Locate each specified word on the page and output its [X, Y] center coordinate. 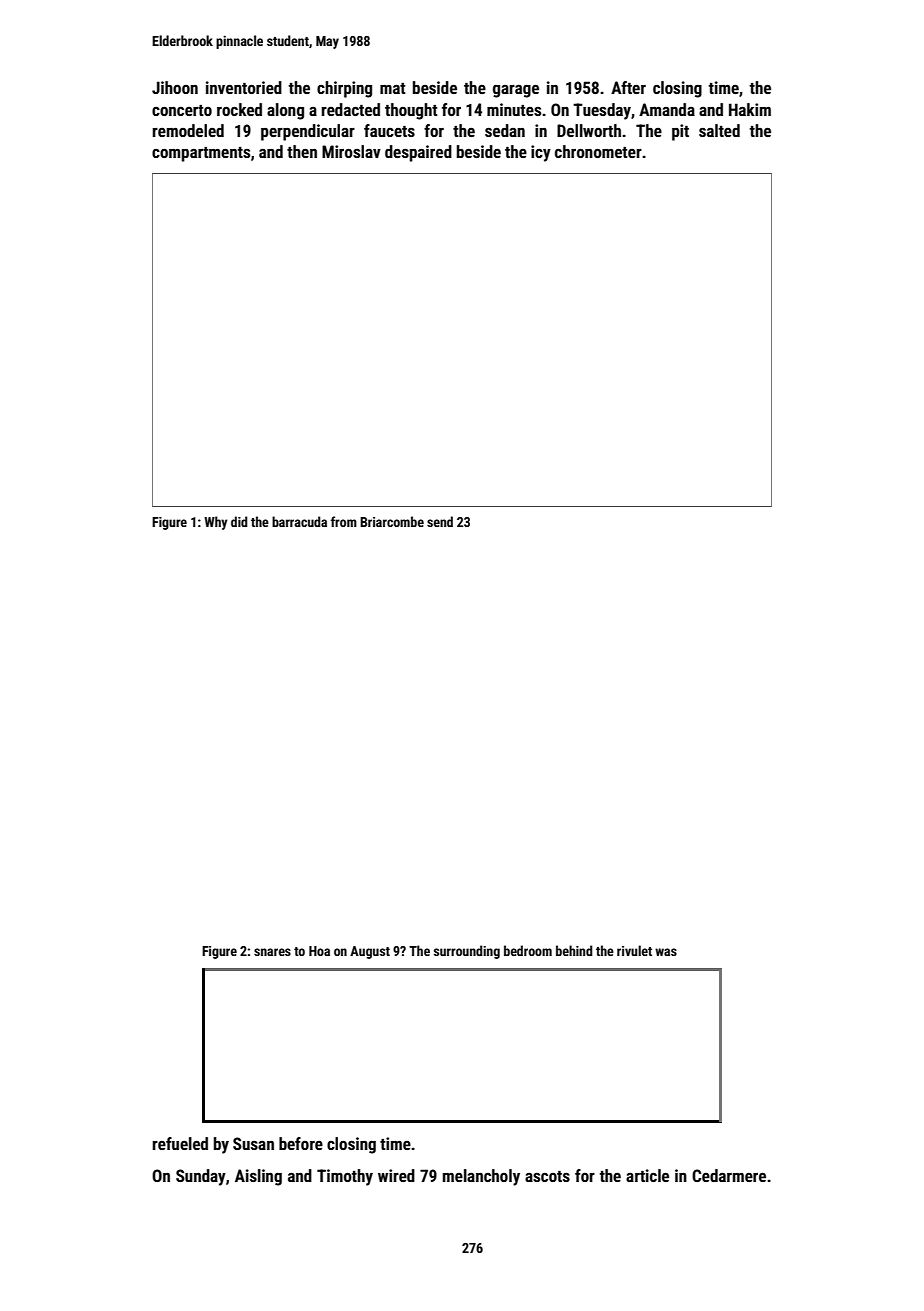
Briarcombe [392, 521]
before [301, 1143]
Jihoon [175, 87]
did [239, 521]
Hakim [750, 109]
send [440, 521]
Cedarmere [729, 1175]
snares [272, 952]
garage [516, 91]
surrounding [467, 952]
